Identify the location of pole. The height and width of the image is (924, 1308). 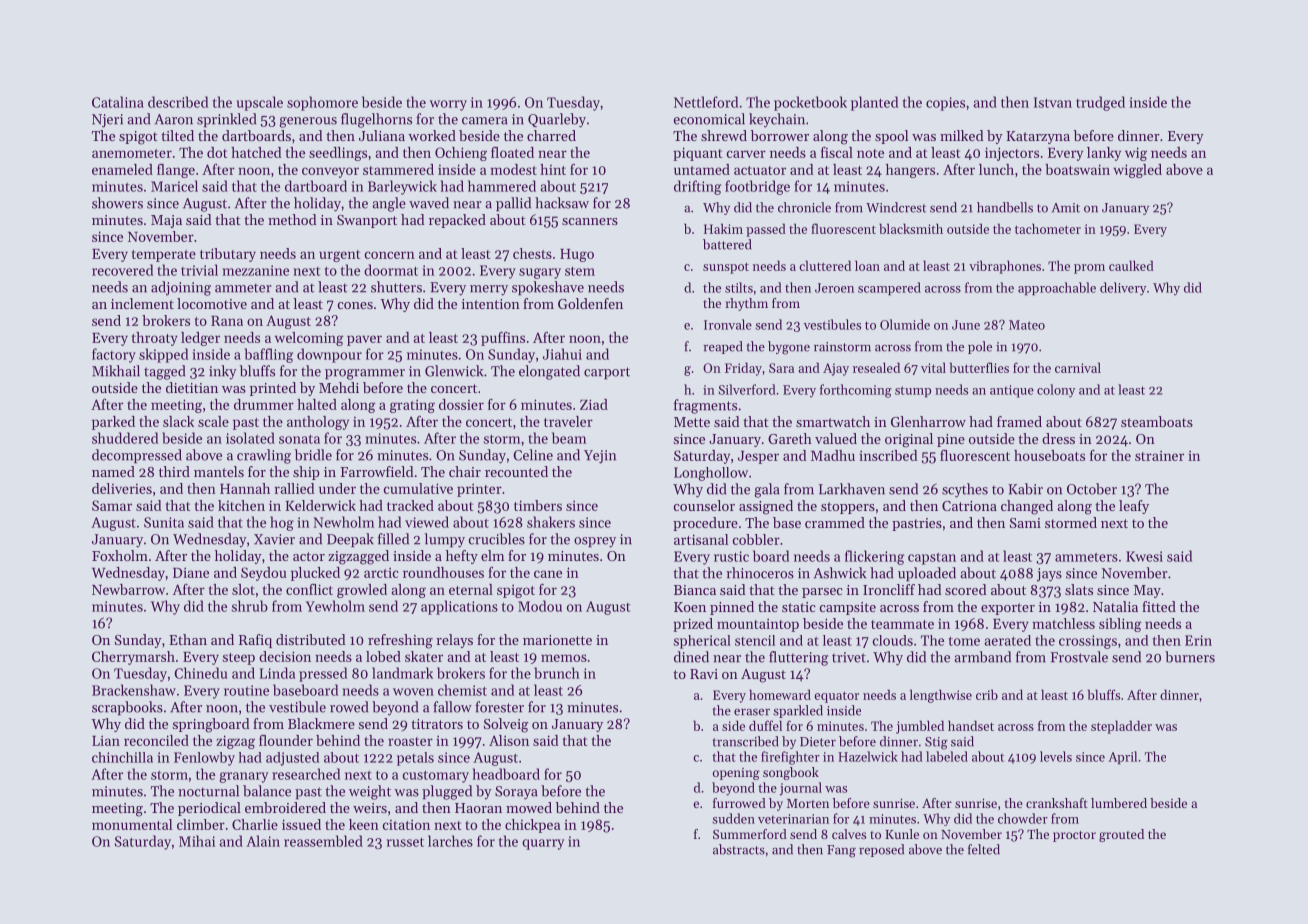
(980, 347).
